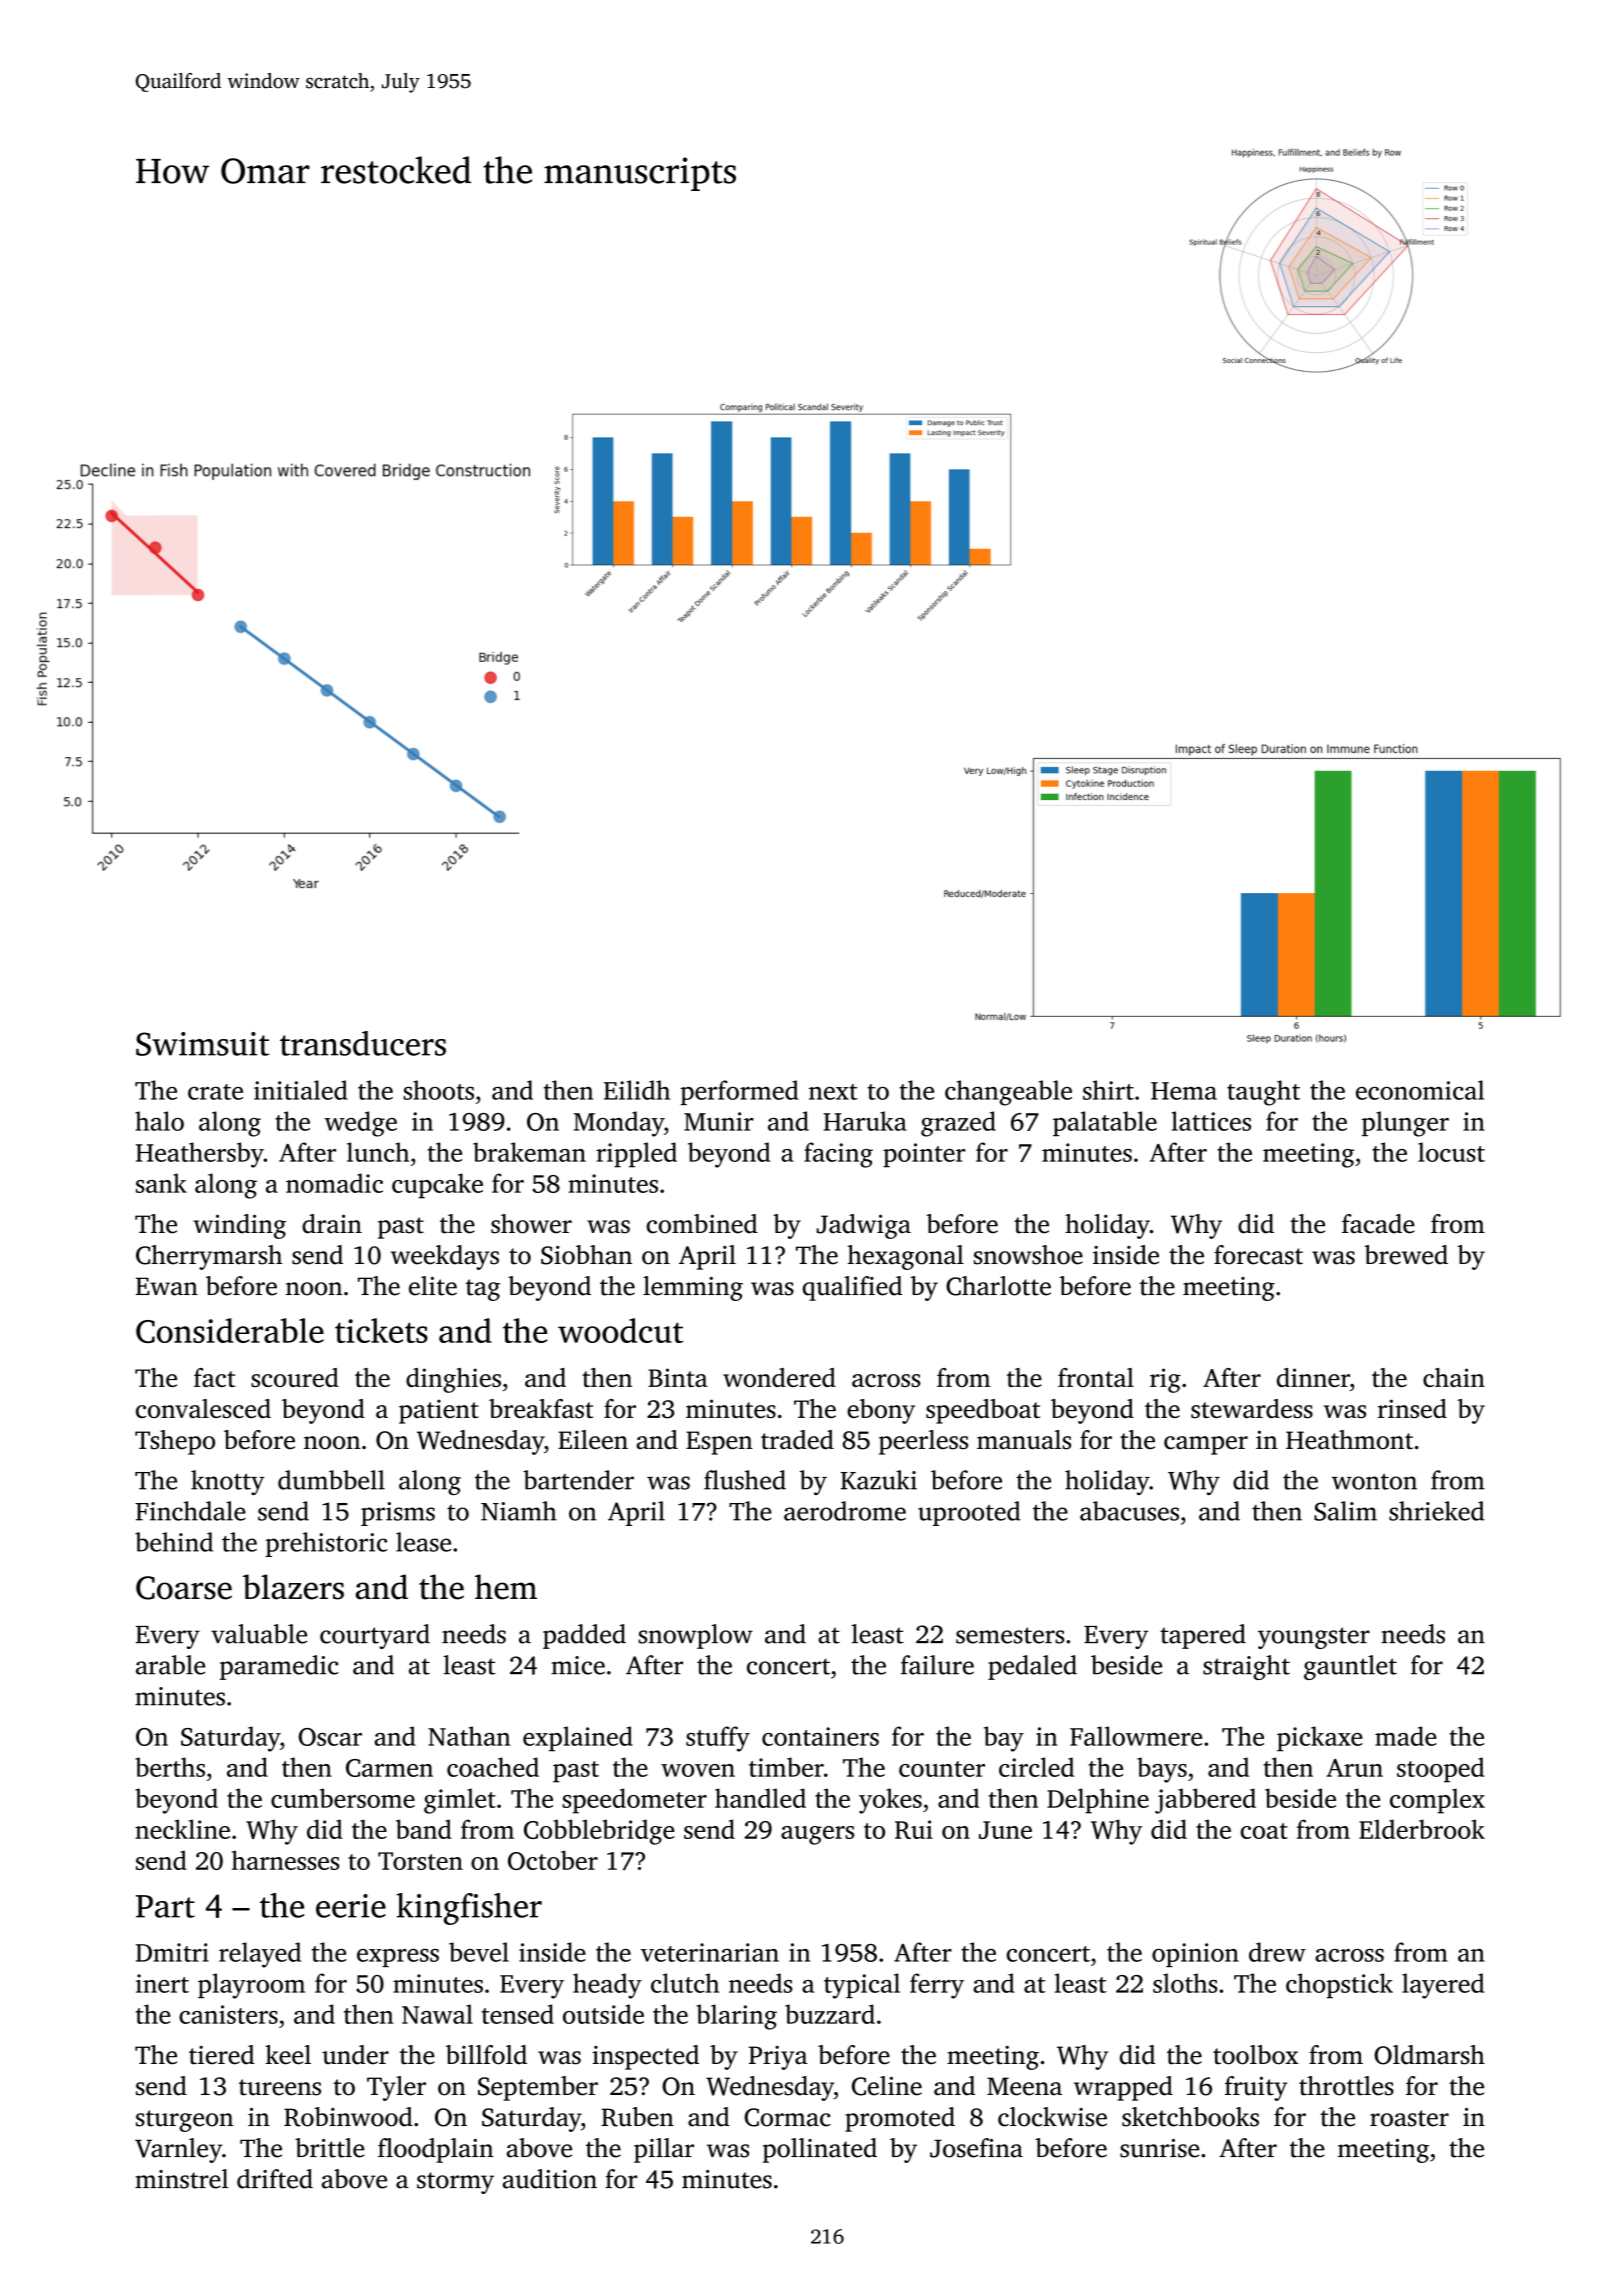  Describe the element at coordinates (202, 1044) in the screenshot. I see `Swimsuit` at that location.
